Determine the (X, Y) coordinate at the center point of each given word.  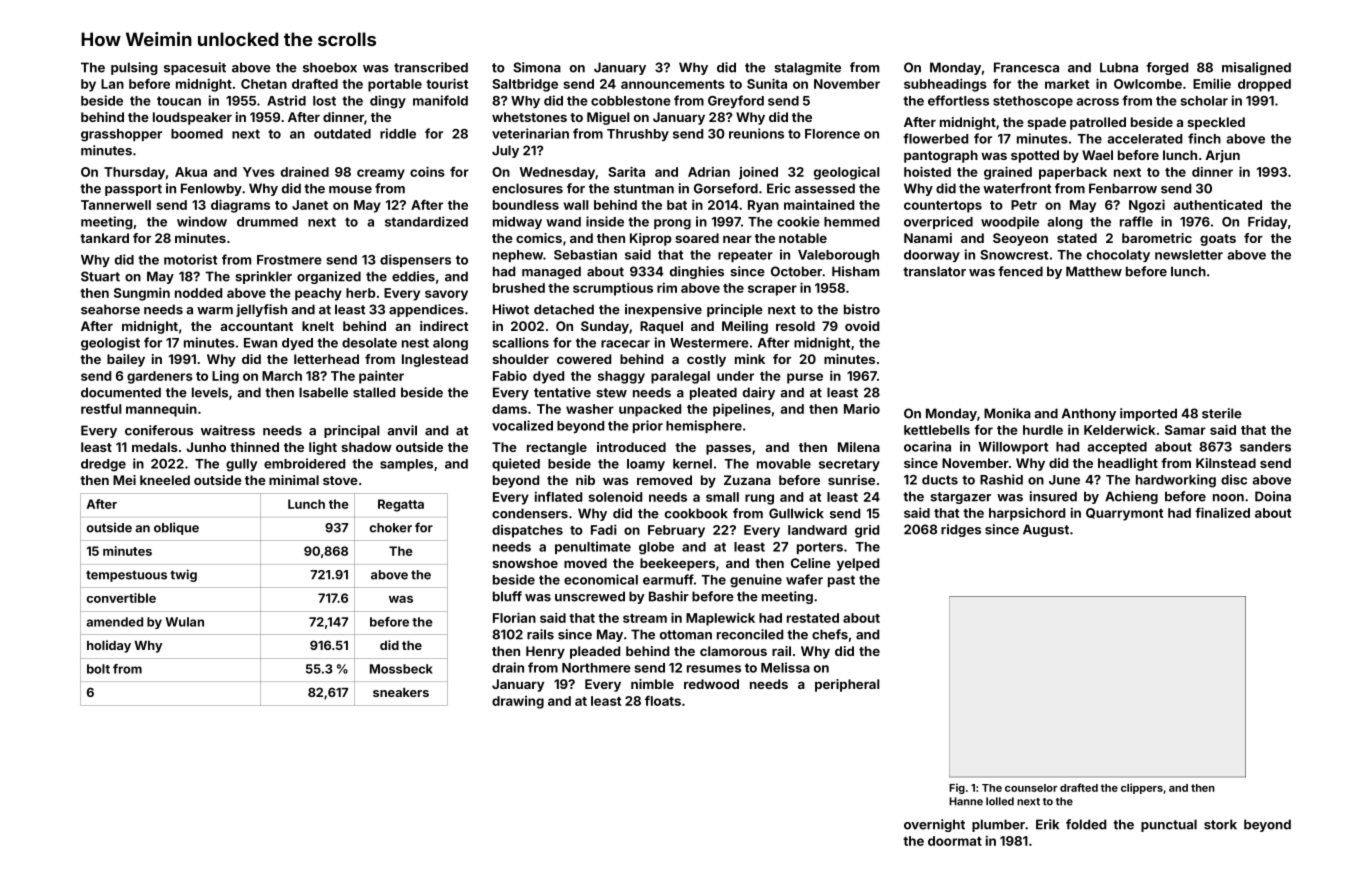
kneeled (165, 480)
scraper (772, 290)
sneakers (401, 692)
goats (1218, 240)
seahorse (110, 309)
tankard (104, 238)
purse (805, 378)
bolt (98, 669)
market (1067, 84)
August (1046, 530)
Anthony (1089, 414)
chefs (830, 634)
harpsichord (1027, 514)
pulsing (134, 68)
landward (817, 530)
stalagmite (807, 68)
